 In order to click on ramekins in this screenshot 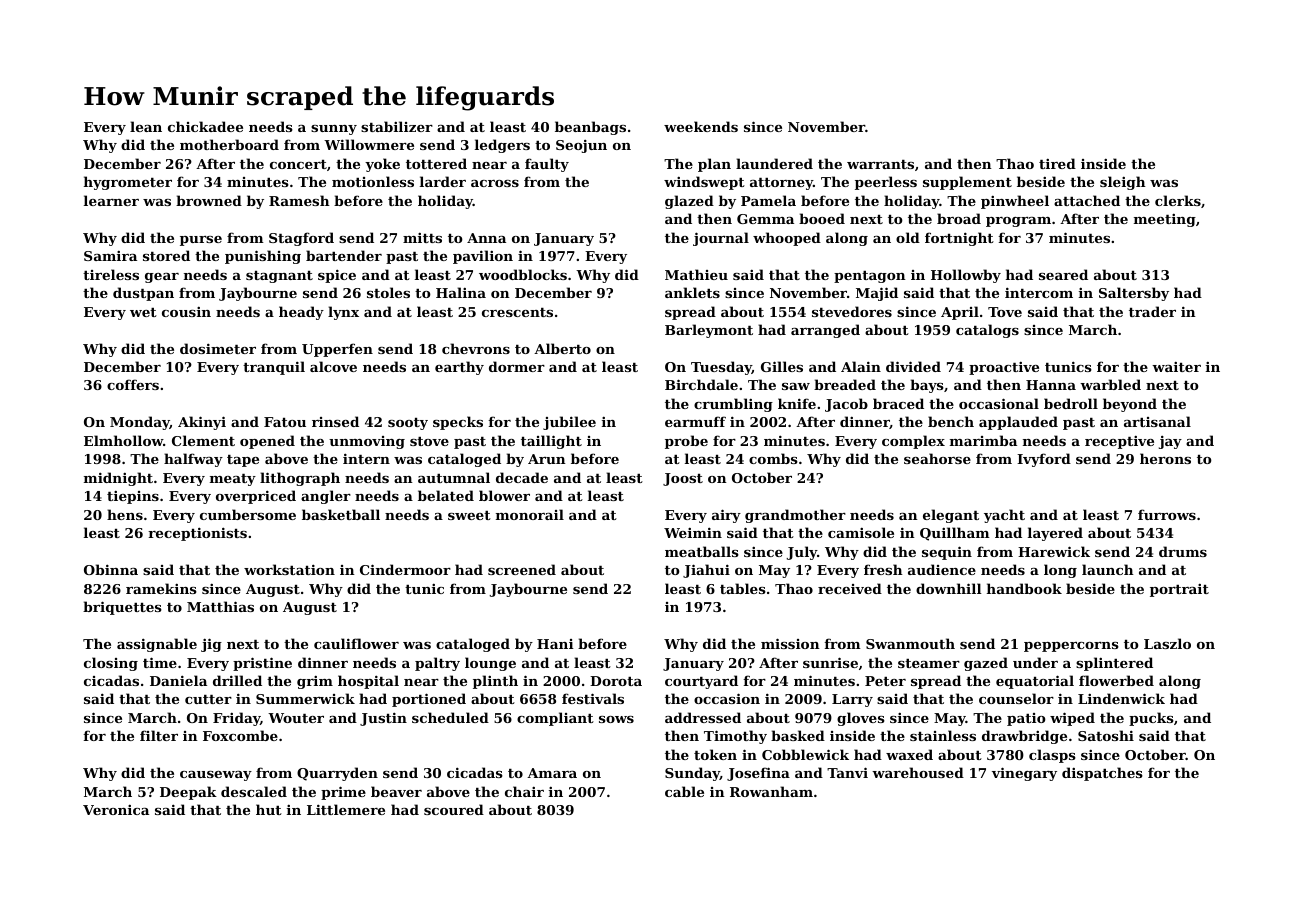, I will do `click(161, 588)`.
